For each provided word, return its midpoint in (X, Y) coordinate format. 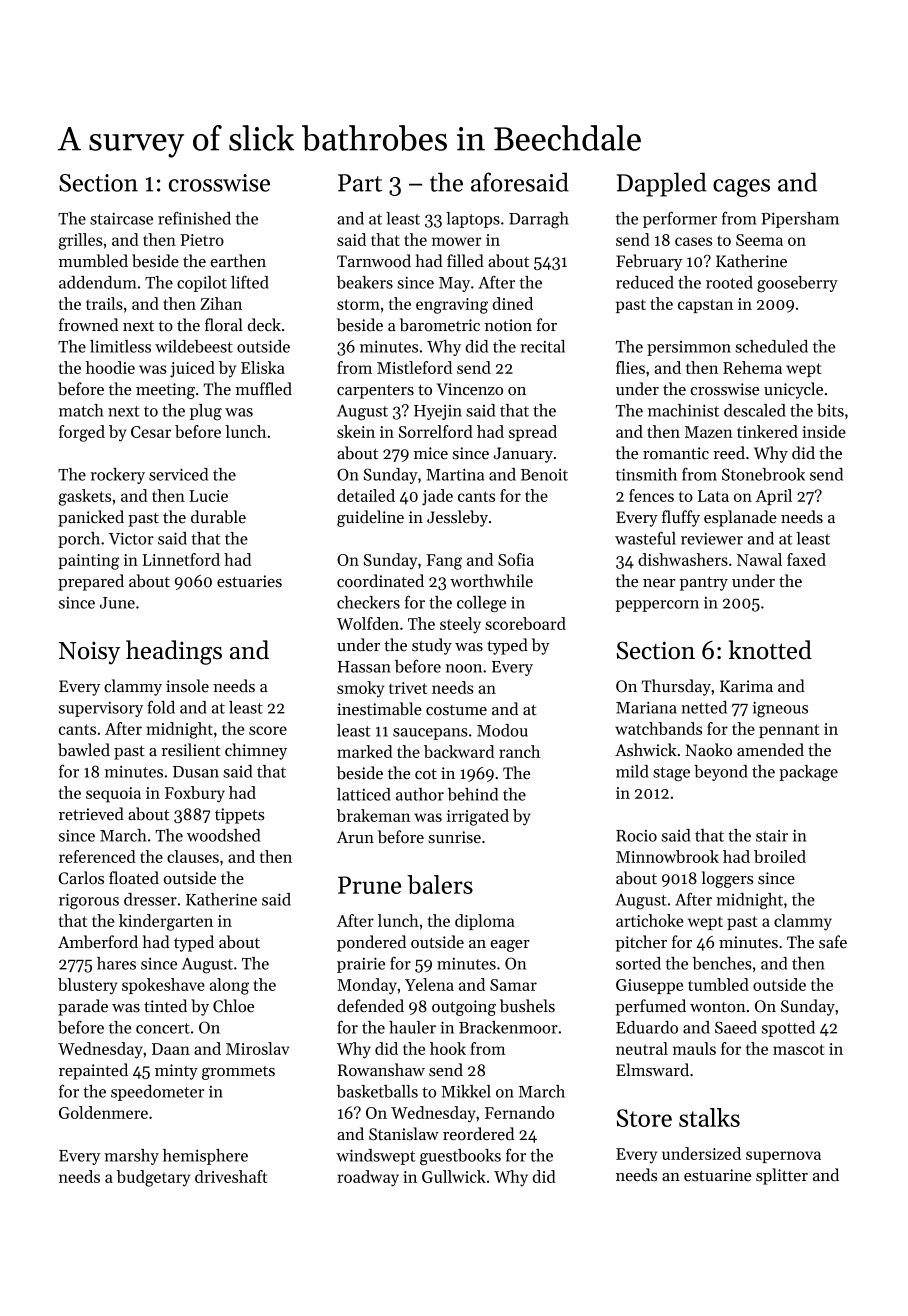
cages (741, 188)
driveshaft (231, 1176)
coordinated (380, 581)
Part (360, 183)
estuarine (717, 1175)
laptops (473, 220)
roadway (368, 1178)
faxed (806, 559)
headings (174, 652)
